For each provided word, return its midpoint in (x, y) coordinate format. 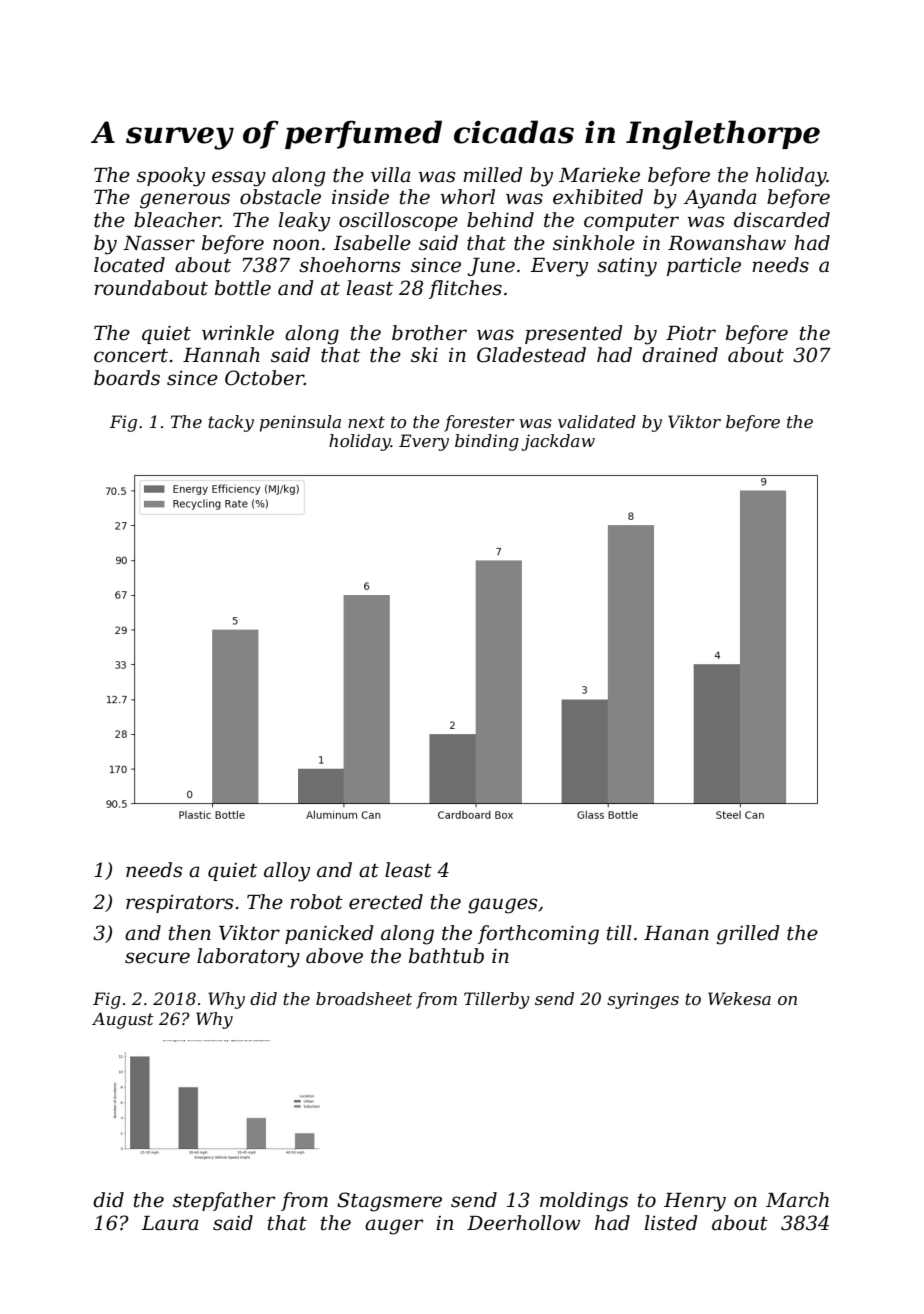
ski (424, 355)
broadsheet (364, 998)
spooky (171, 177)
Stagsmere (389, 1202)
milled (493, 175)
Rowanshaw (727, 243)
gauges (502, 906)
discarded (782, 220)
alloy (287, 872)
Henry (695, 1202)
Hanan (676, 933)
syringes (643, 1000)
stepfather (224, 1201)
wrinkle (238, 333)
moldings (584, 1202)
